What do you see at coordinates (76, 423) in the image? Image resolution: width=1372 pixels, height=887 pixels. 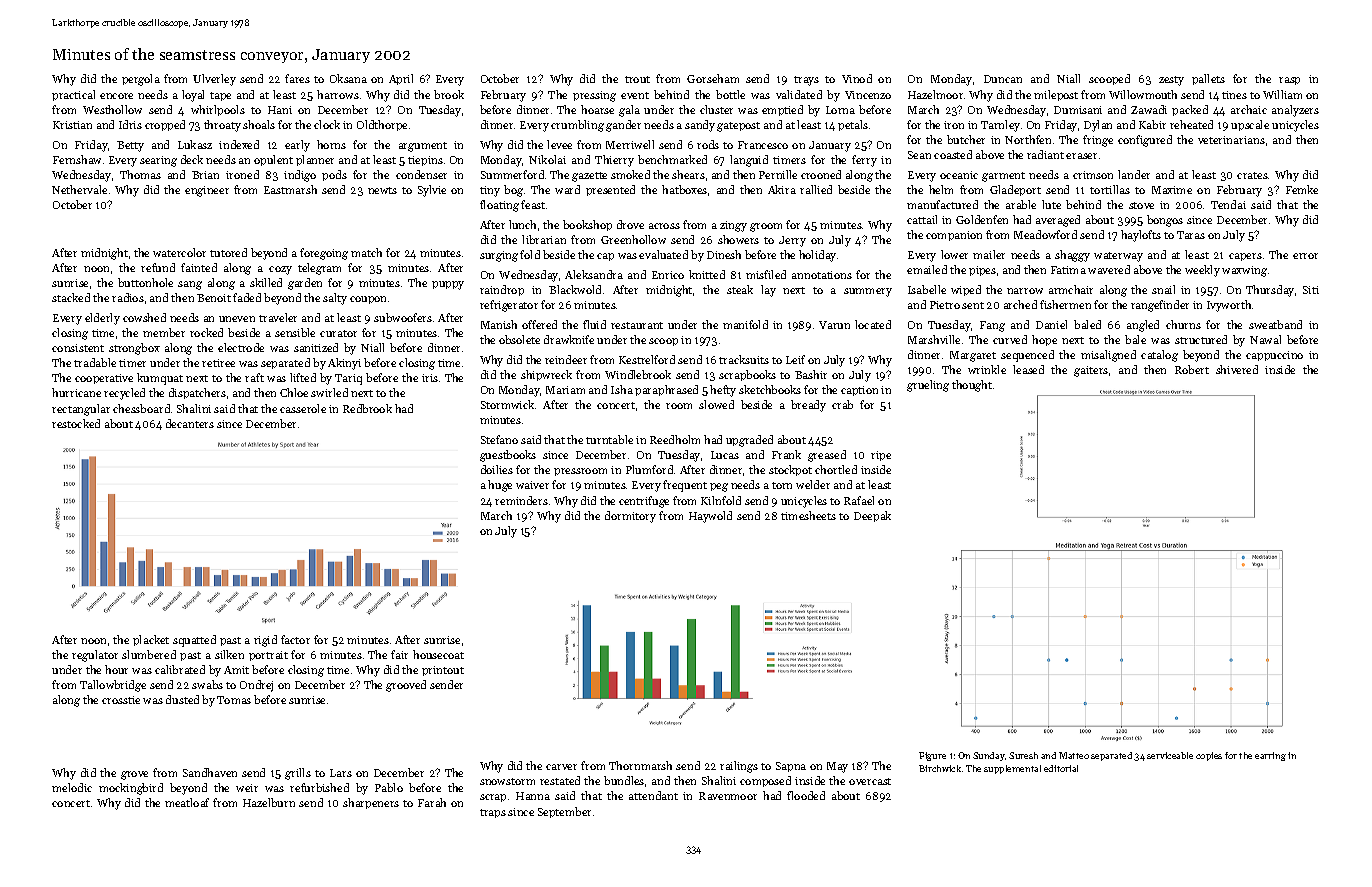 I see `restocked` at bounding box center [76, 423].
